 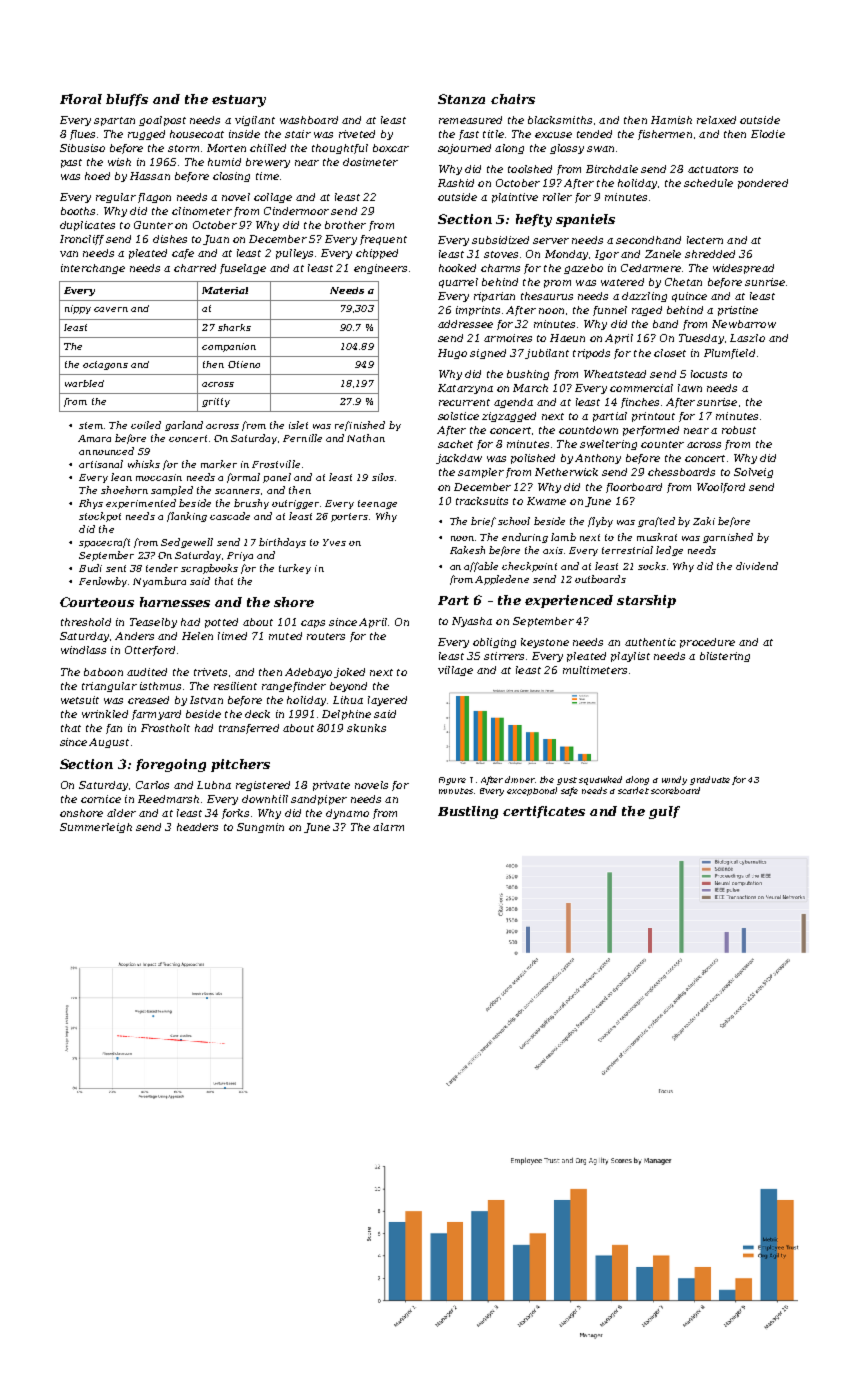 What do you see at coordinates (197, 827) in the image?
I see `headers` at bounding box center [197, 827].
